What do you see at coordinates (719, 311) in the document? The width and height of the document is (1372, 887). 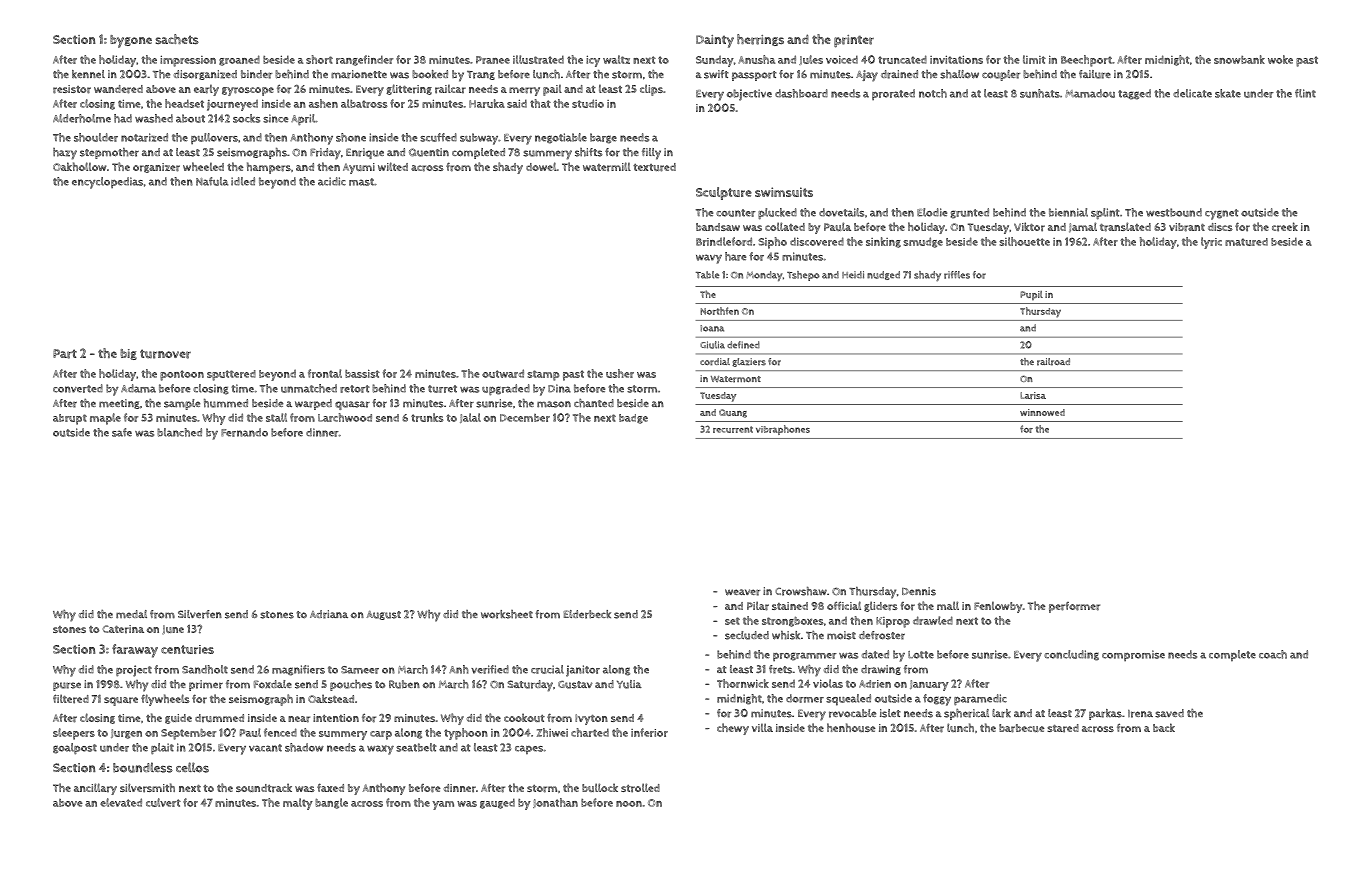 I see `Northfen` at bounding box center [719, 311].
